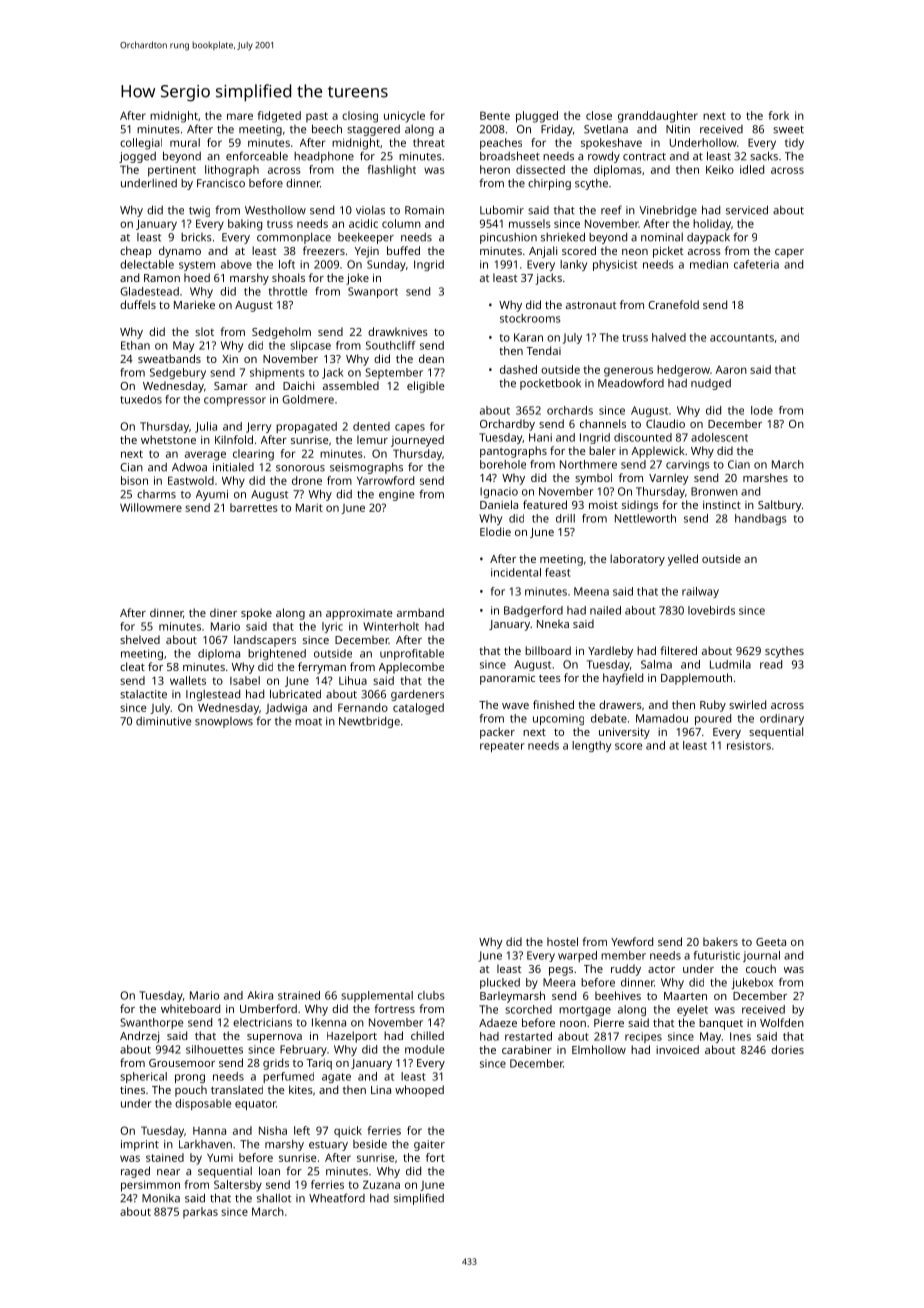 The height and width of the screenshot is (1308, 924). I want to click on lovebirds, so click(711, 610).
